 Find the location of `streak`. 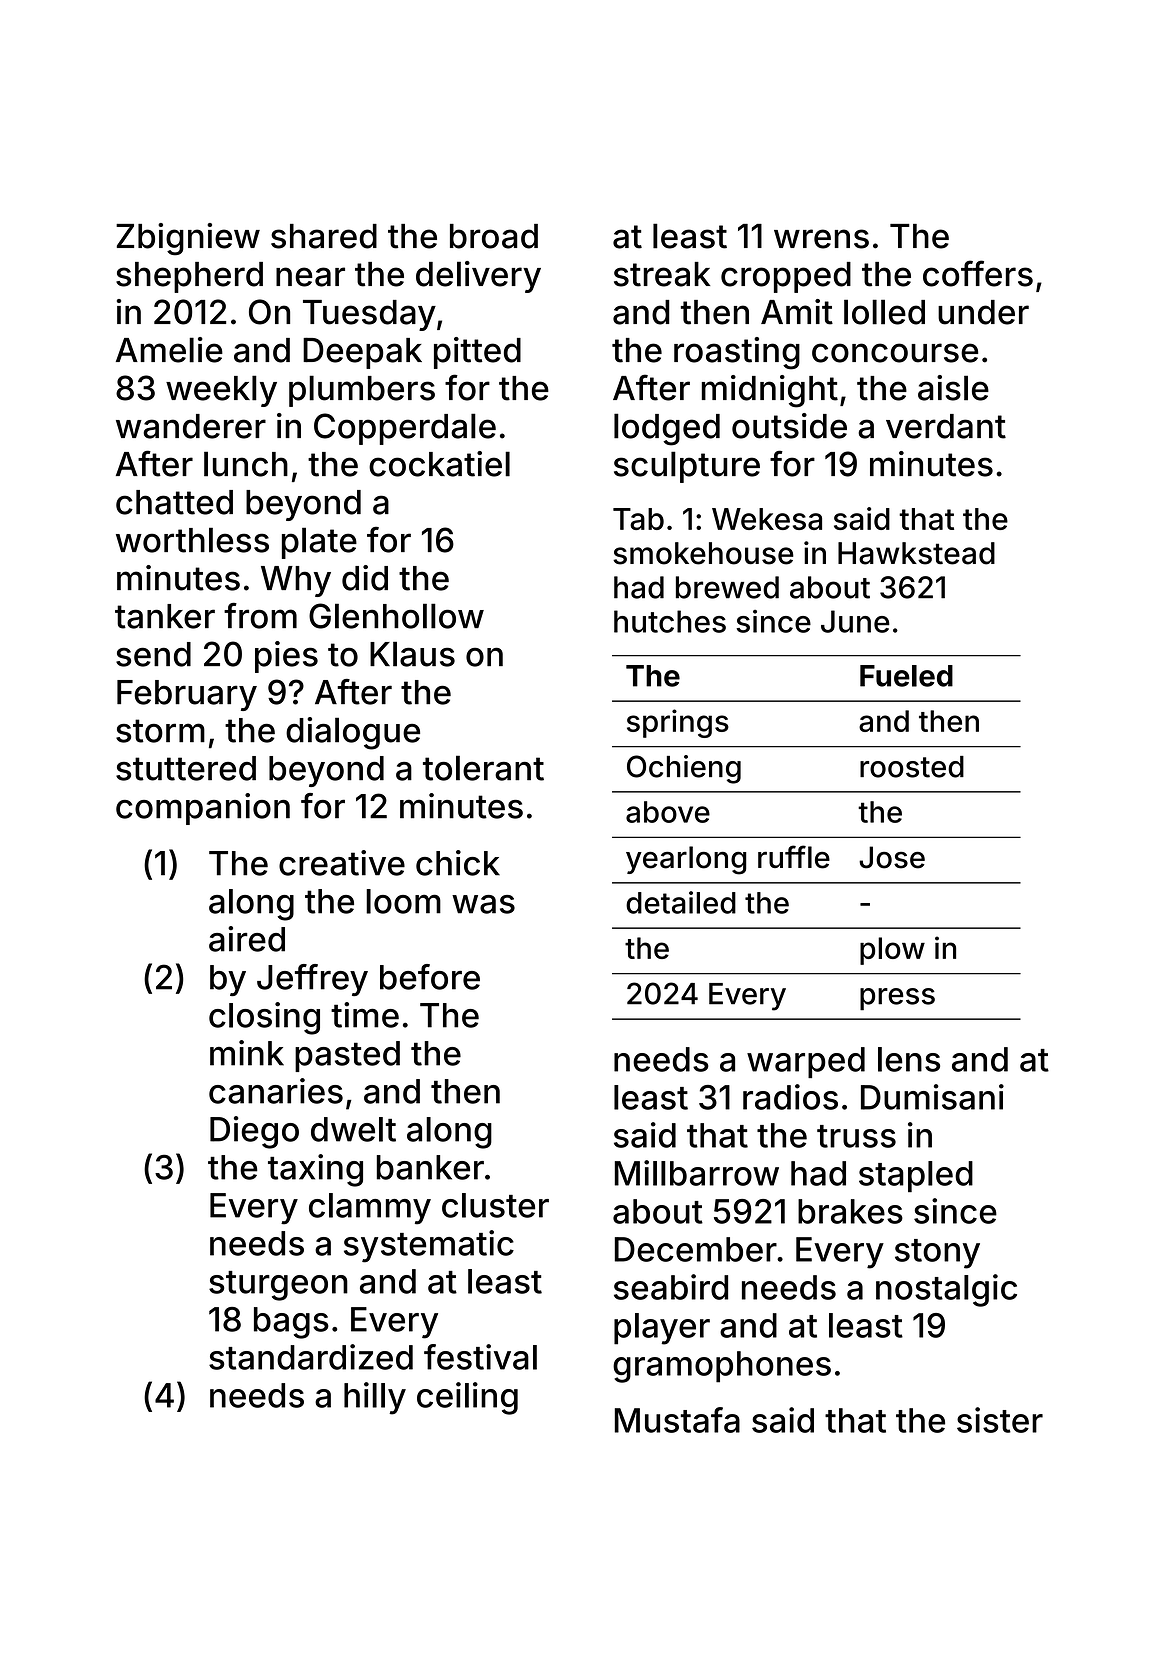

streak is located at coordinates (662, 274).
